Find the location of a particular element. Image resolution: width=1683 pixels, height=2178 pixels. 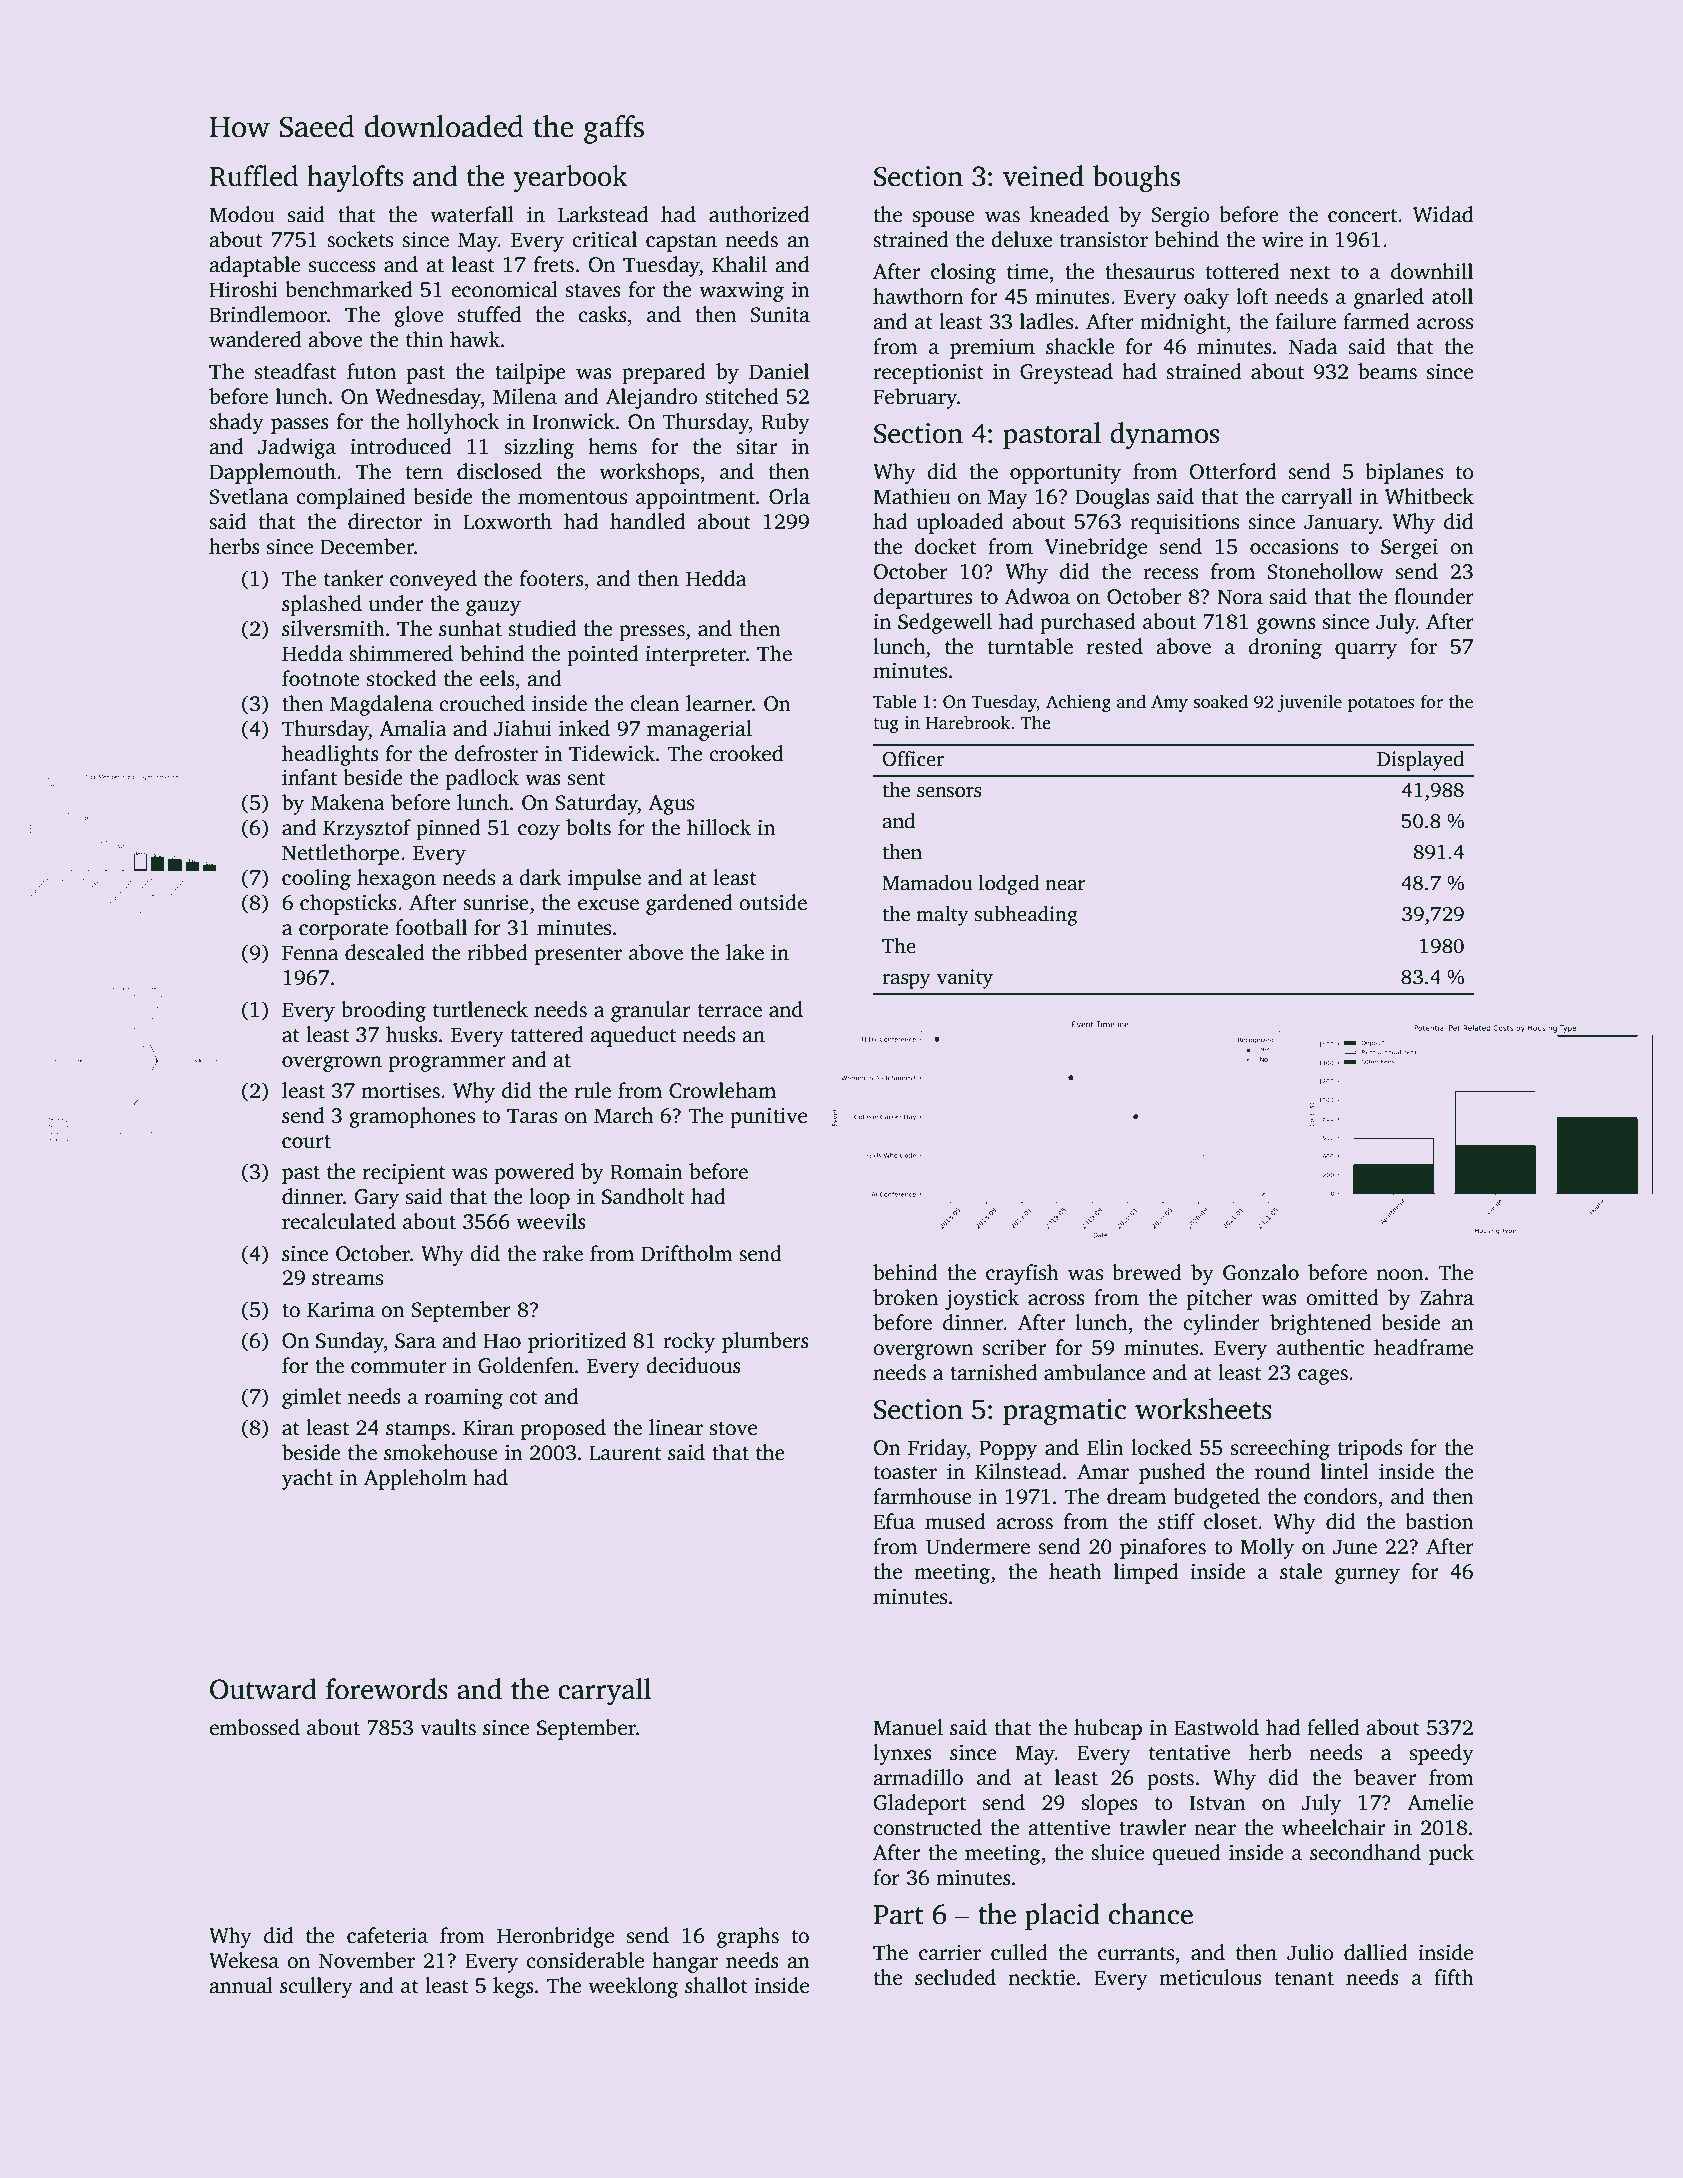

docket is located at coordinates (946, 546).
